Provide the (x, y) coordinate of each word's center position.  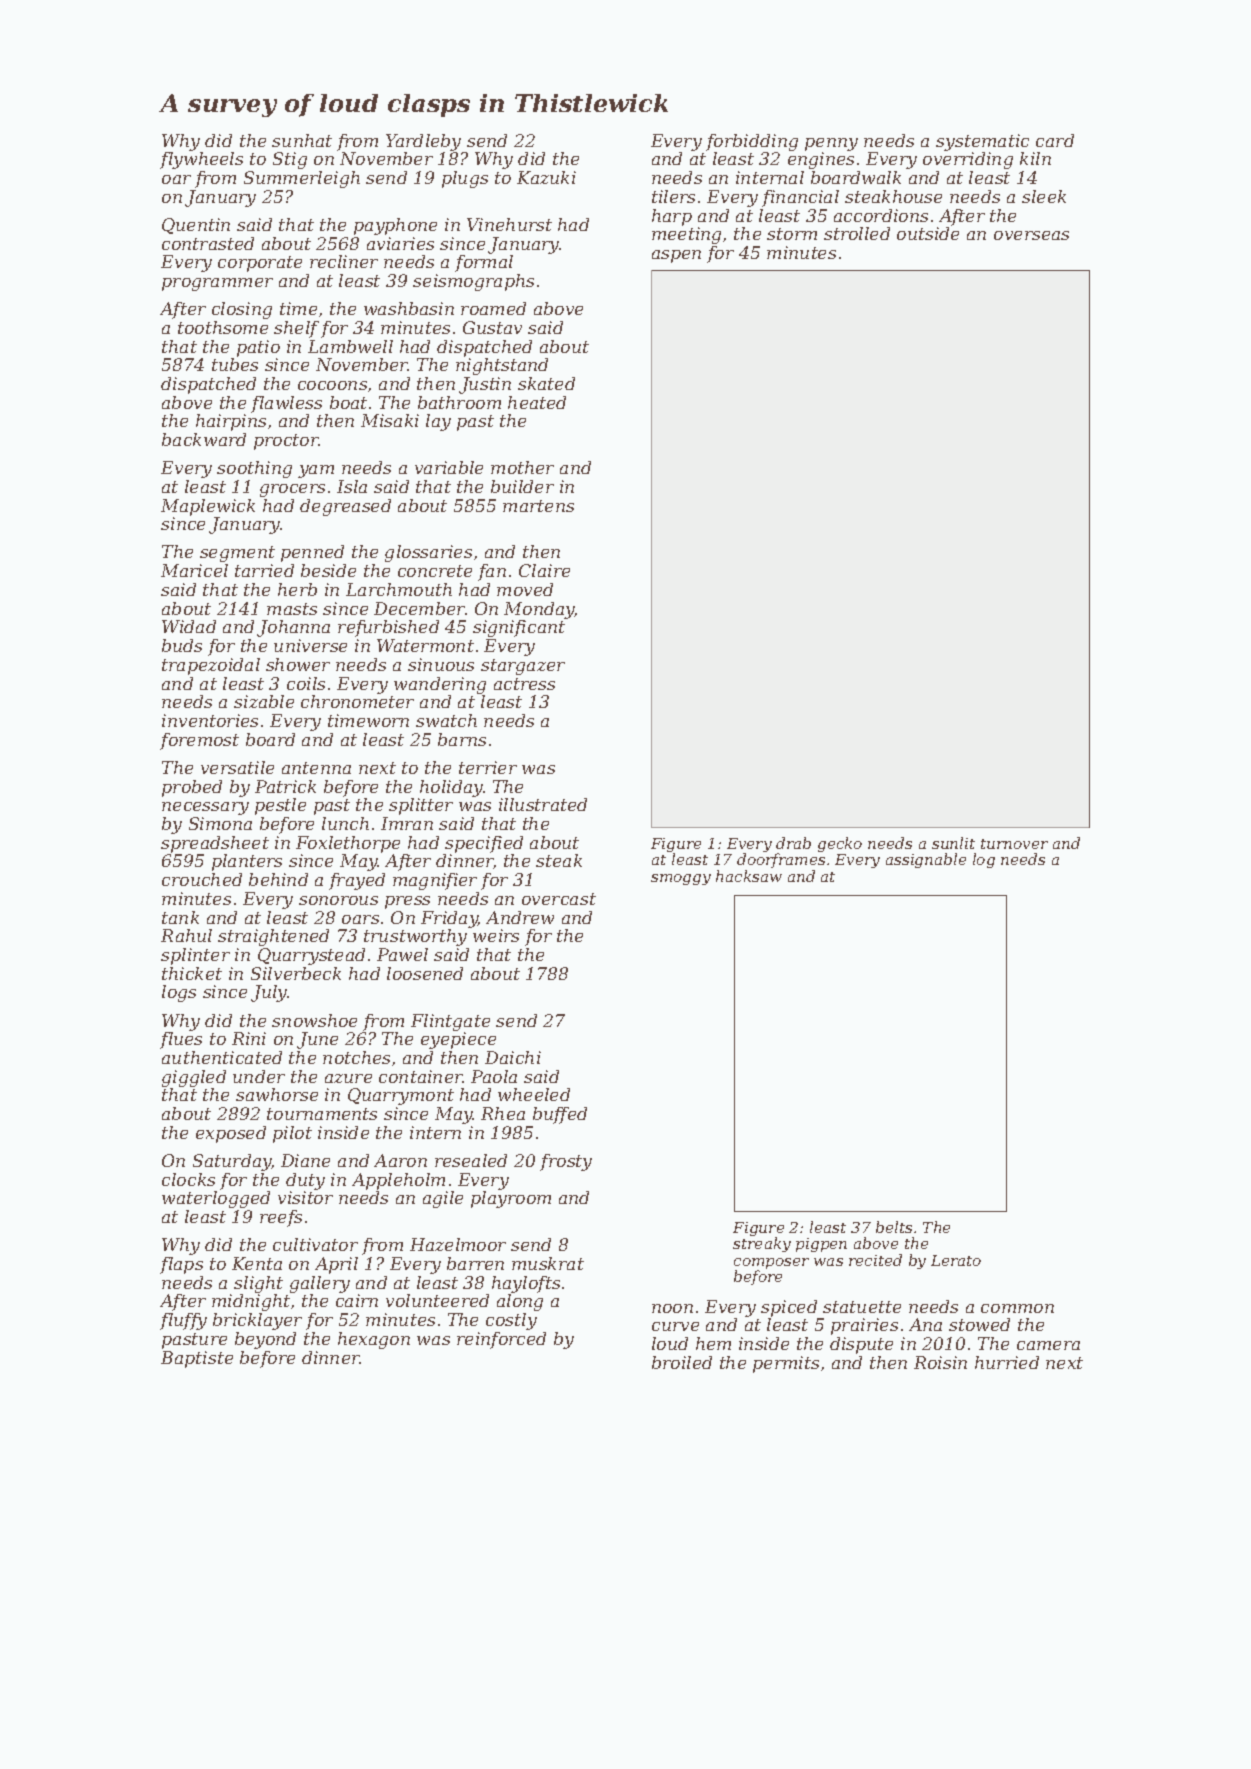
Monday (539, 610)
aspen (676, 256)
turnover (1014, 844)
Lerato (956, 1260)
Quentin (196, 226)
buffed (560, 1115)
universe (310, 645)
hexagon (374, 1340)
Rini (249, 1038)
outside (928, 233)
